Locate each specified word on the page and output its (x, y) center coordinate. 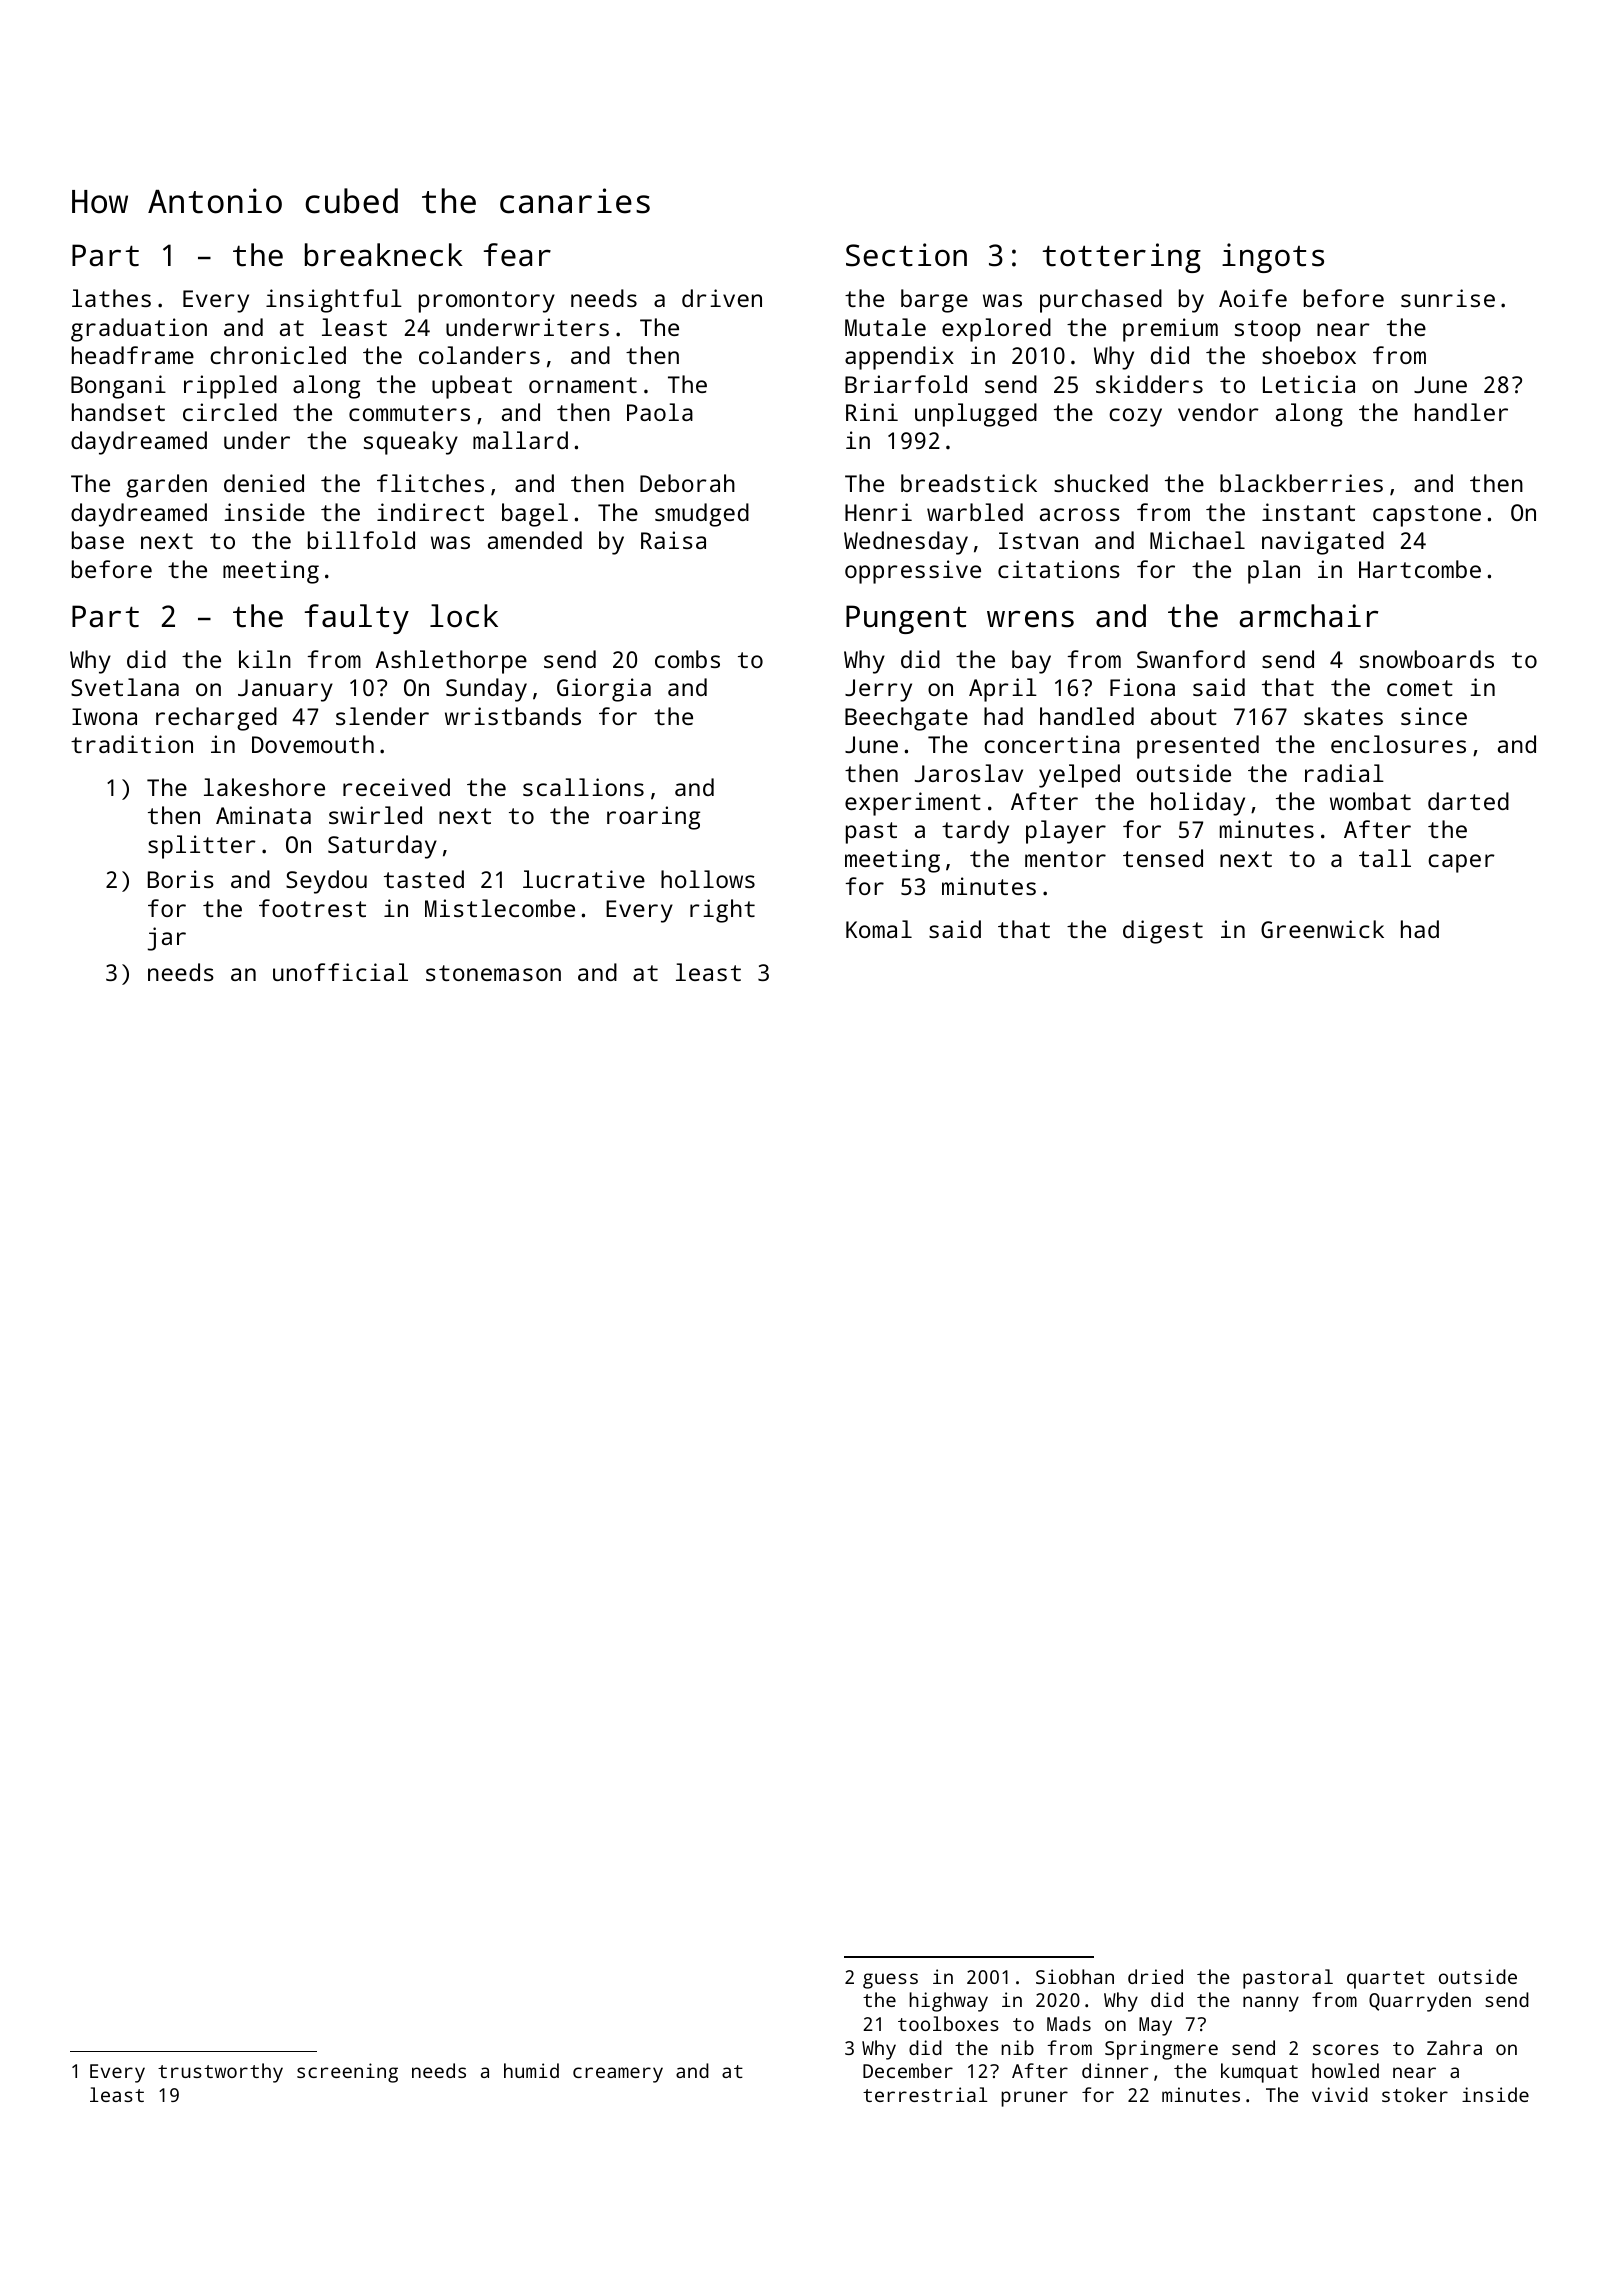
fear (517, 255)
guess (890, 1981)
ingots (1273, 258)
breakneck (384, 255)
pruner (1034, 2099)
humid (531, 2070)
